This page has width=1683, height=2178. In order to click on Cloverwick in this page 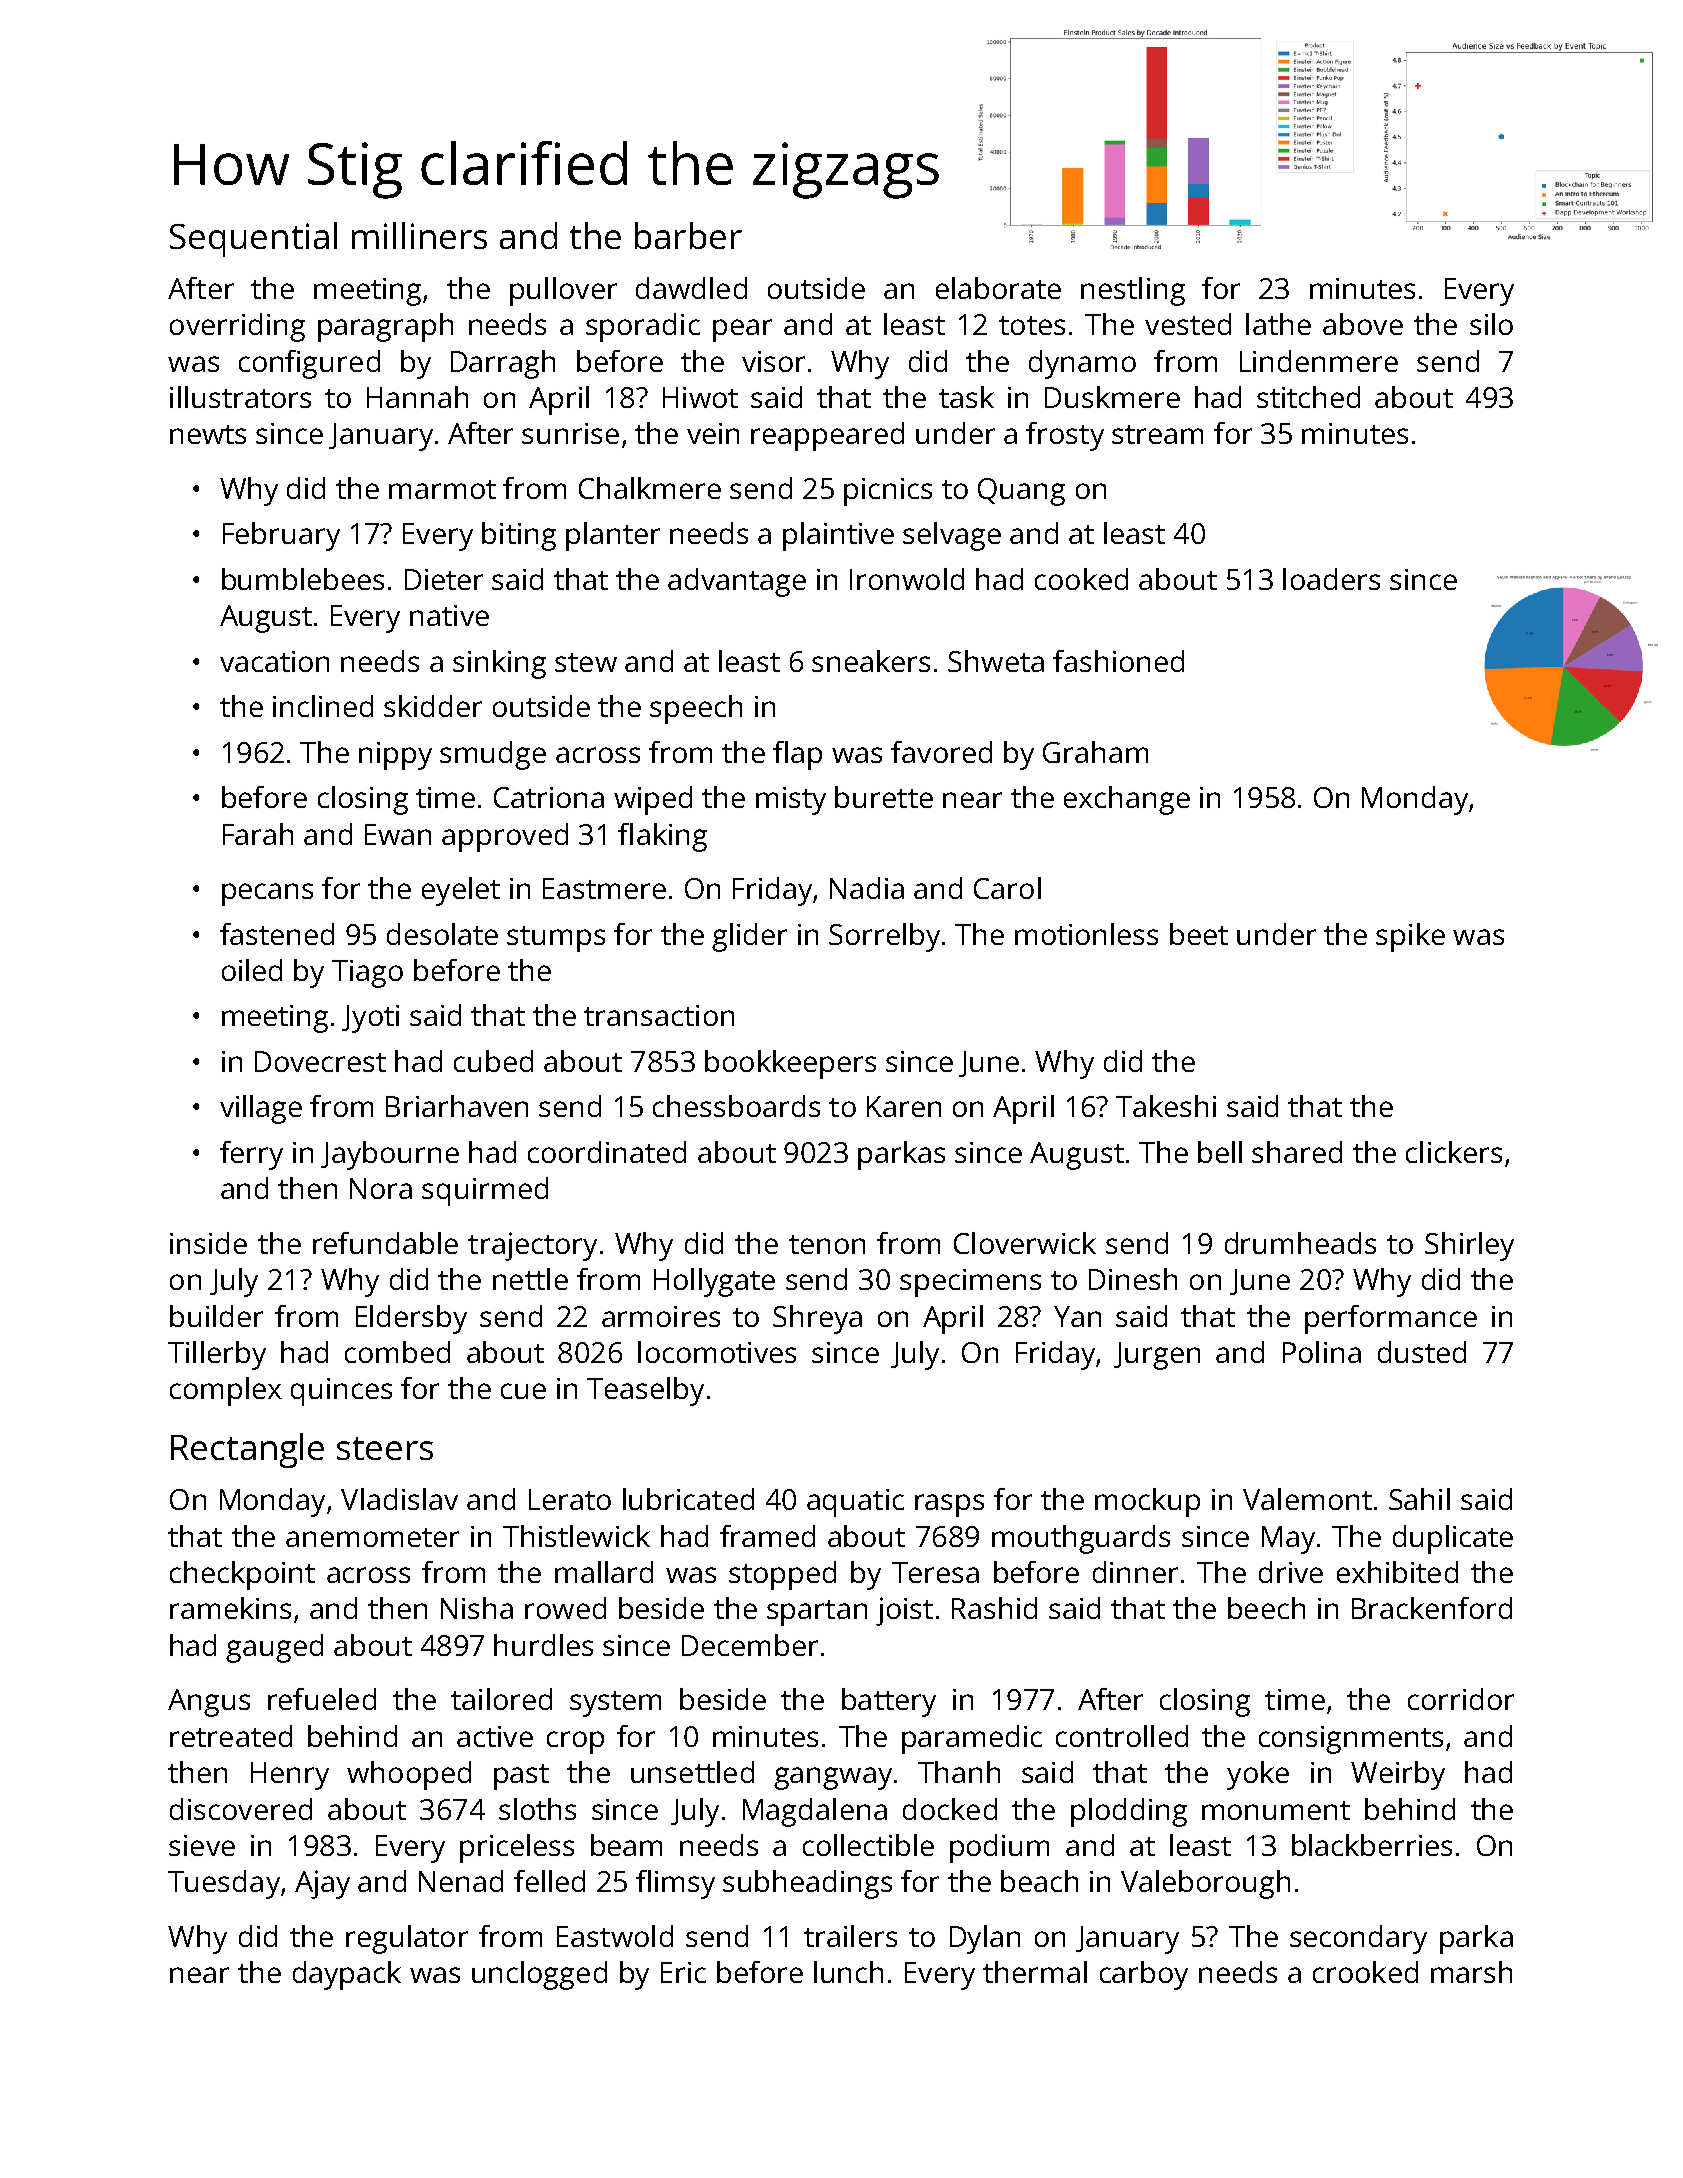, I will do `click(1025, 1243)`.
